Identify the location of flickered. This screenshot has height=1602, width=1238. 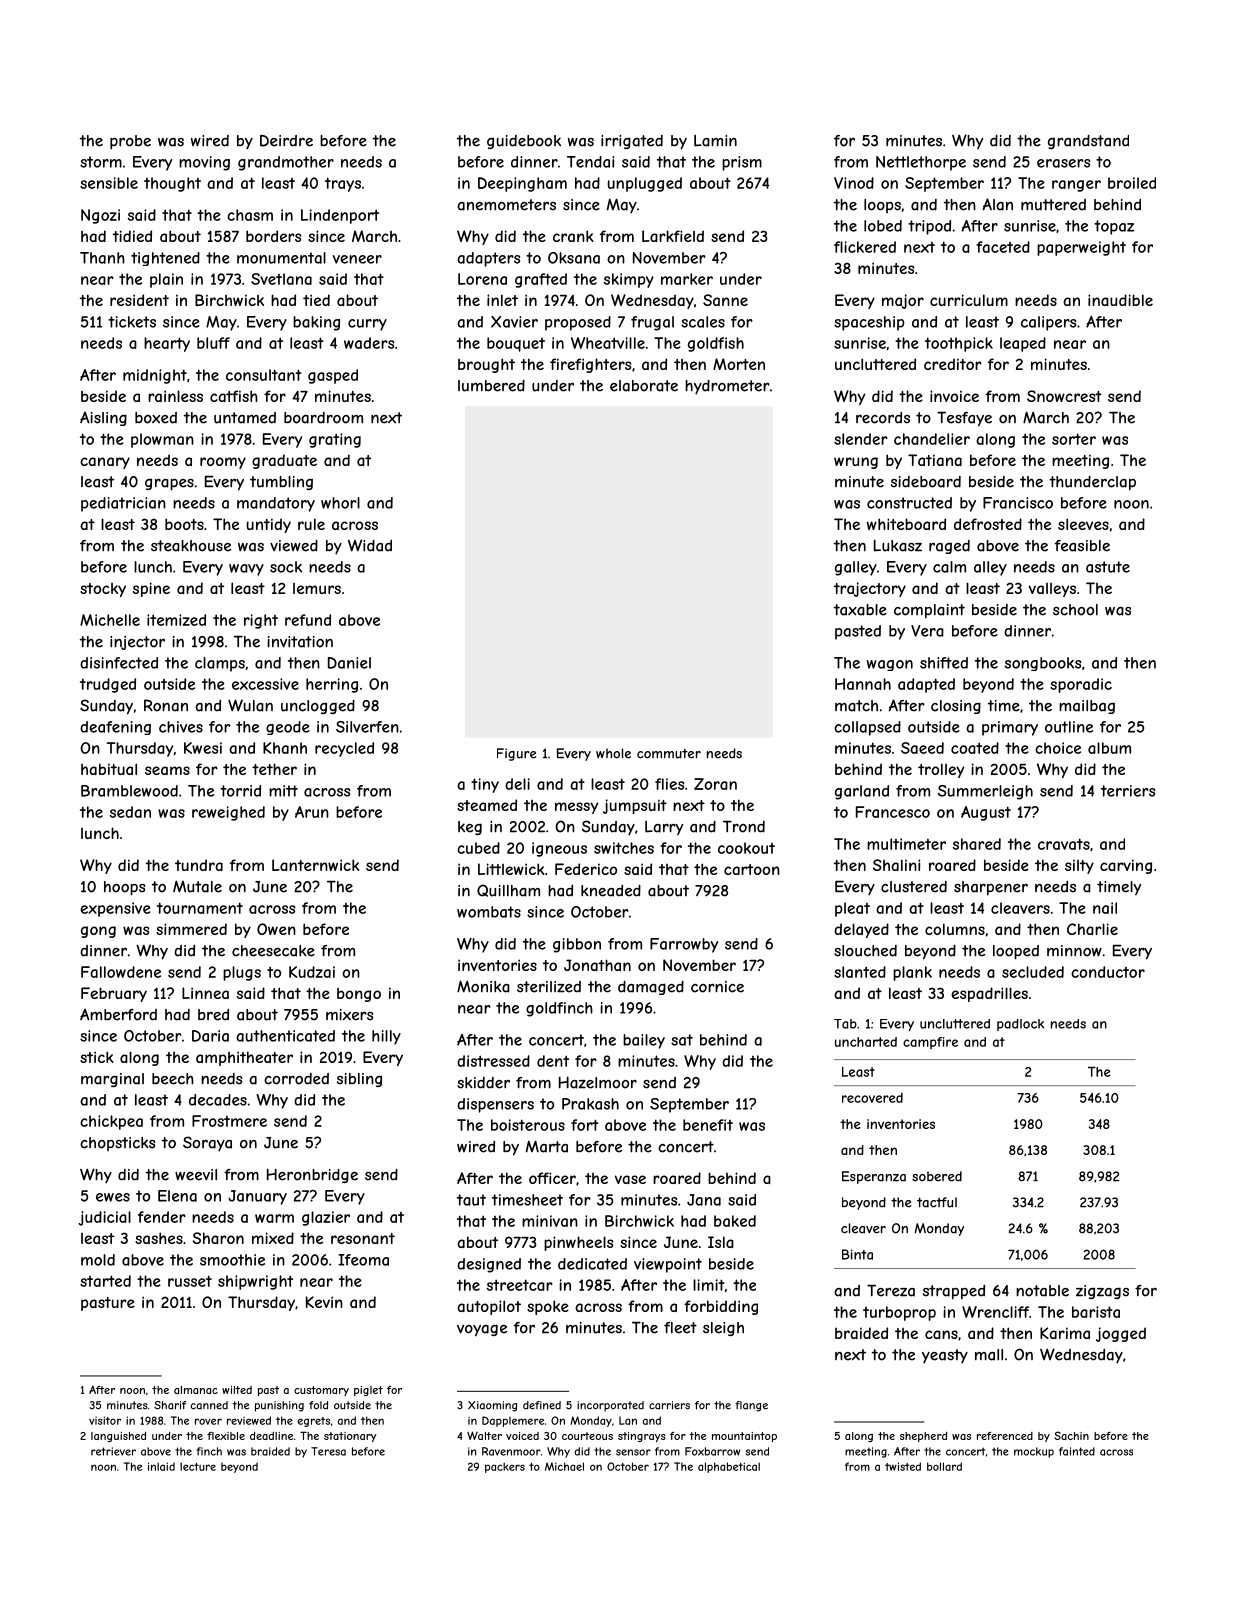
(865, 247).
